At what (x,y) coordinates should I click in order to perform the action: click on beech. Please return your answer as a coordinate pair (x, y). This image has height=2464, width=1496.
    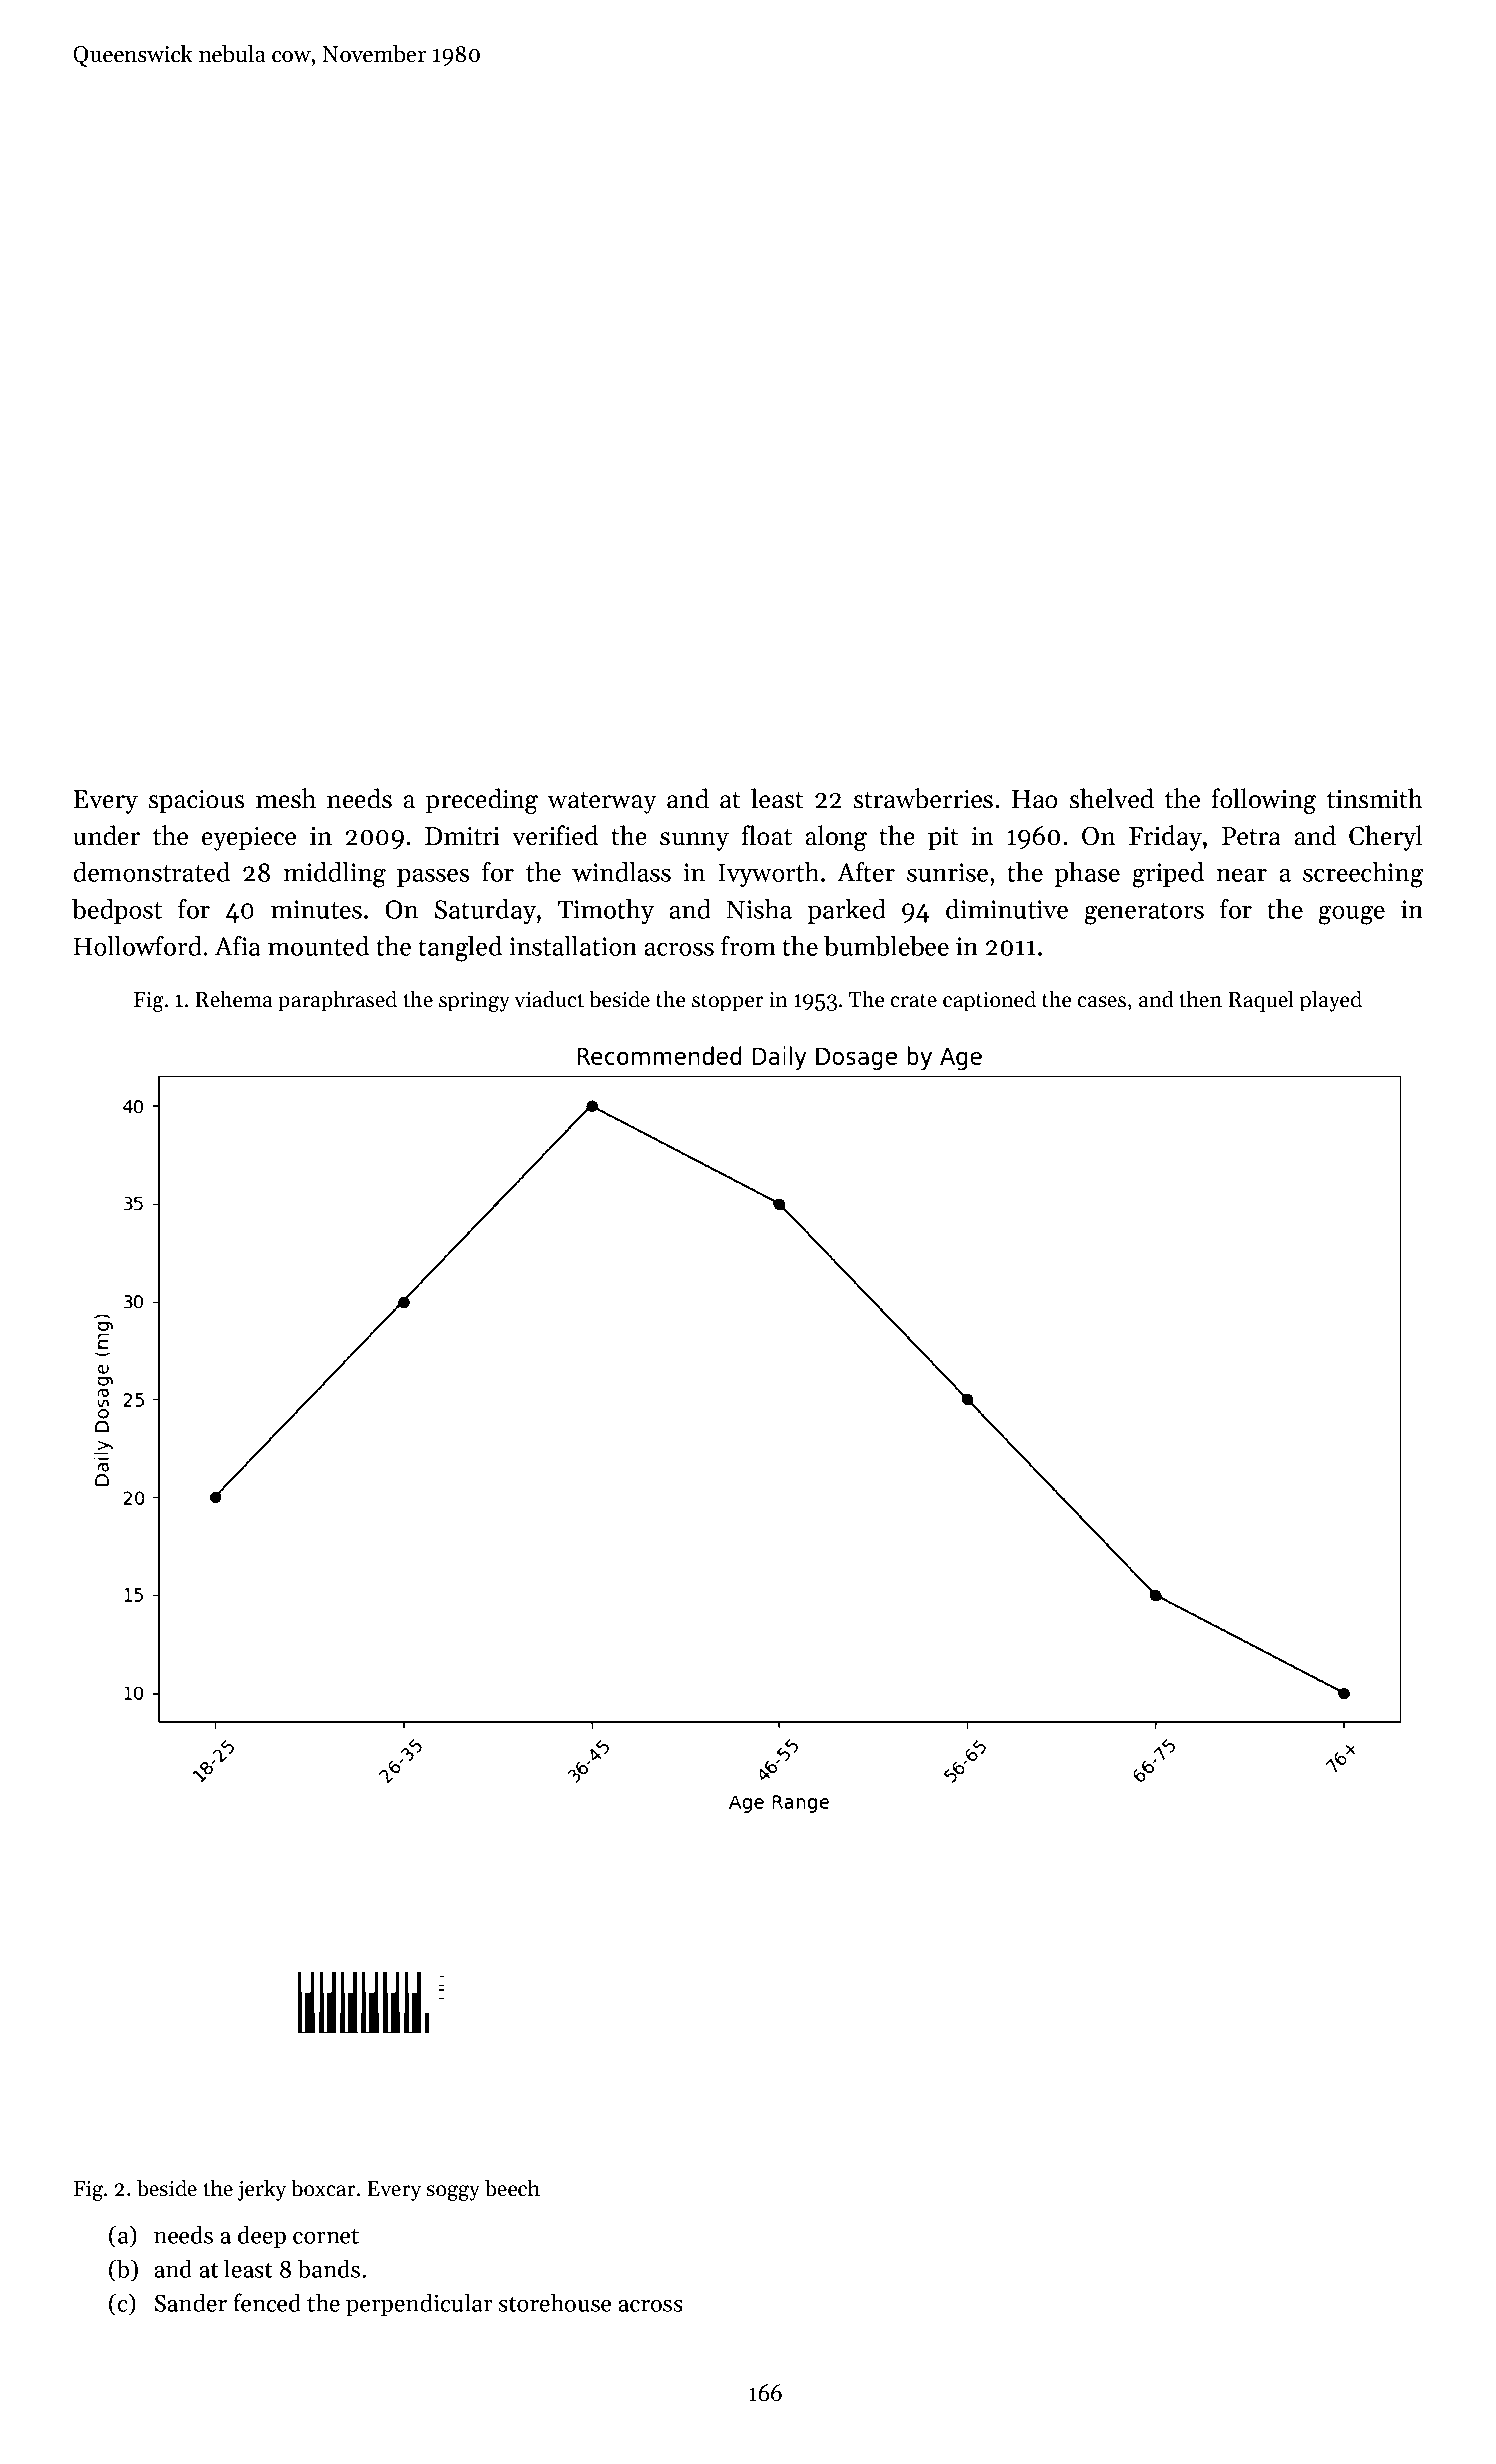
    Looking at the image, I should click on (512, 2188).
